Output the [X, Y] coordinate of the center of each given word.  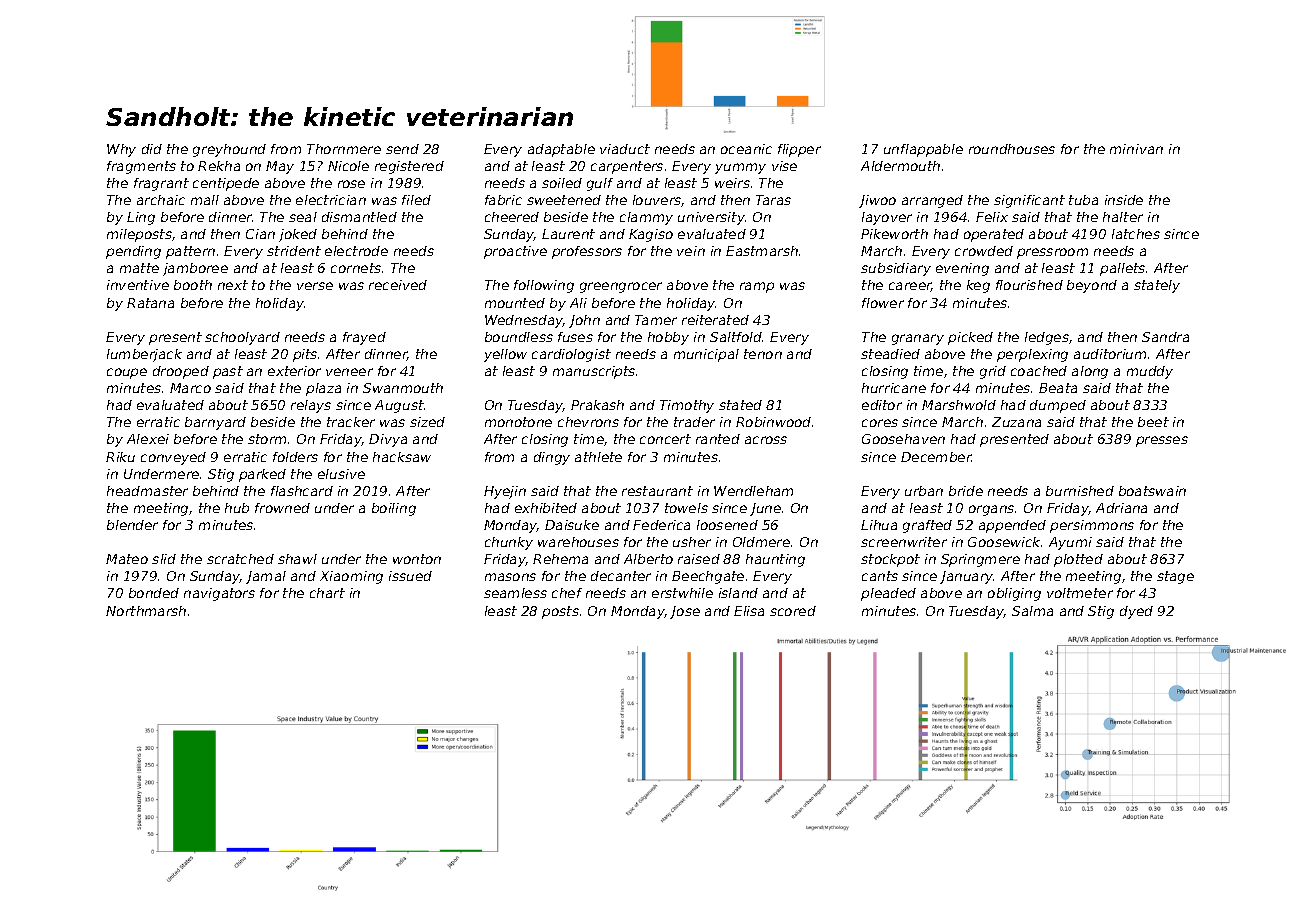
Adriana [1121, 508]
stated [740, 405]
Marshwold [959, 405]
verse [315, 286]
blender [132, 525]
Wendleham [753, 491]
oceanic [746, 149]
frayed [364, 338]
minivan [1136, 149]
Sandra [1165, 337]
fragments [141, 167]
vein [691, 251]
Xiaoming [351, 577]
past [228, 372]
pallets [1122, 269]
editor [882, 405]
